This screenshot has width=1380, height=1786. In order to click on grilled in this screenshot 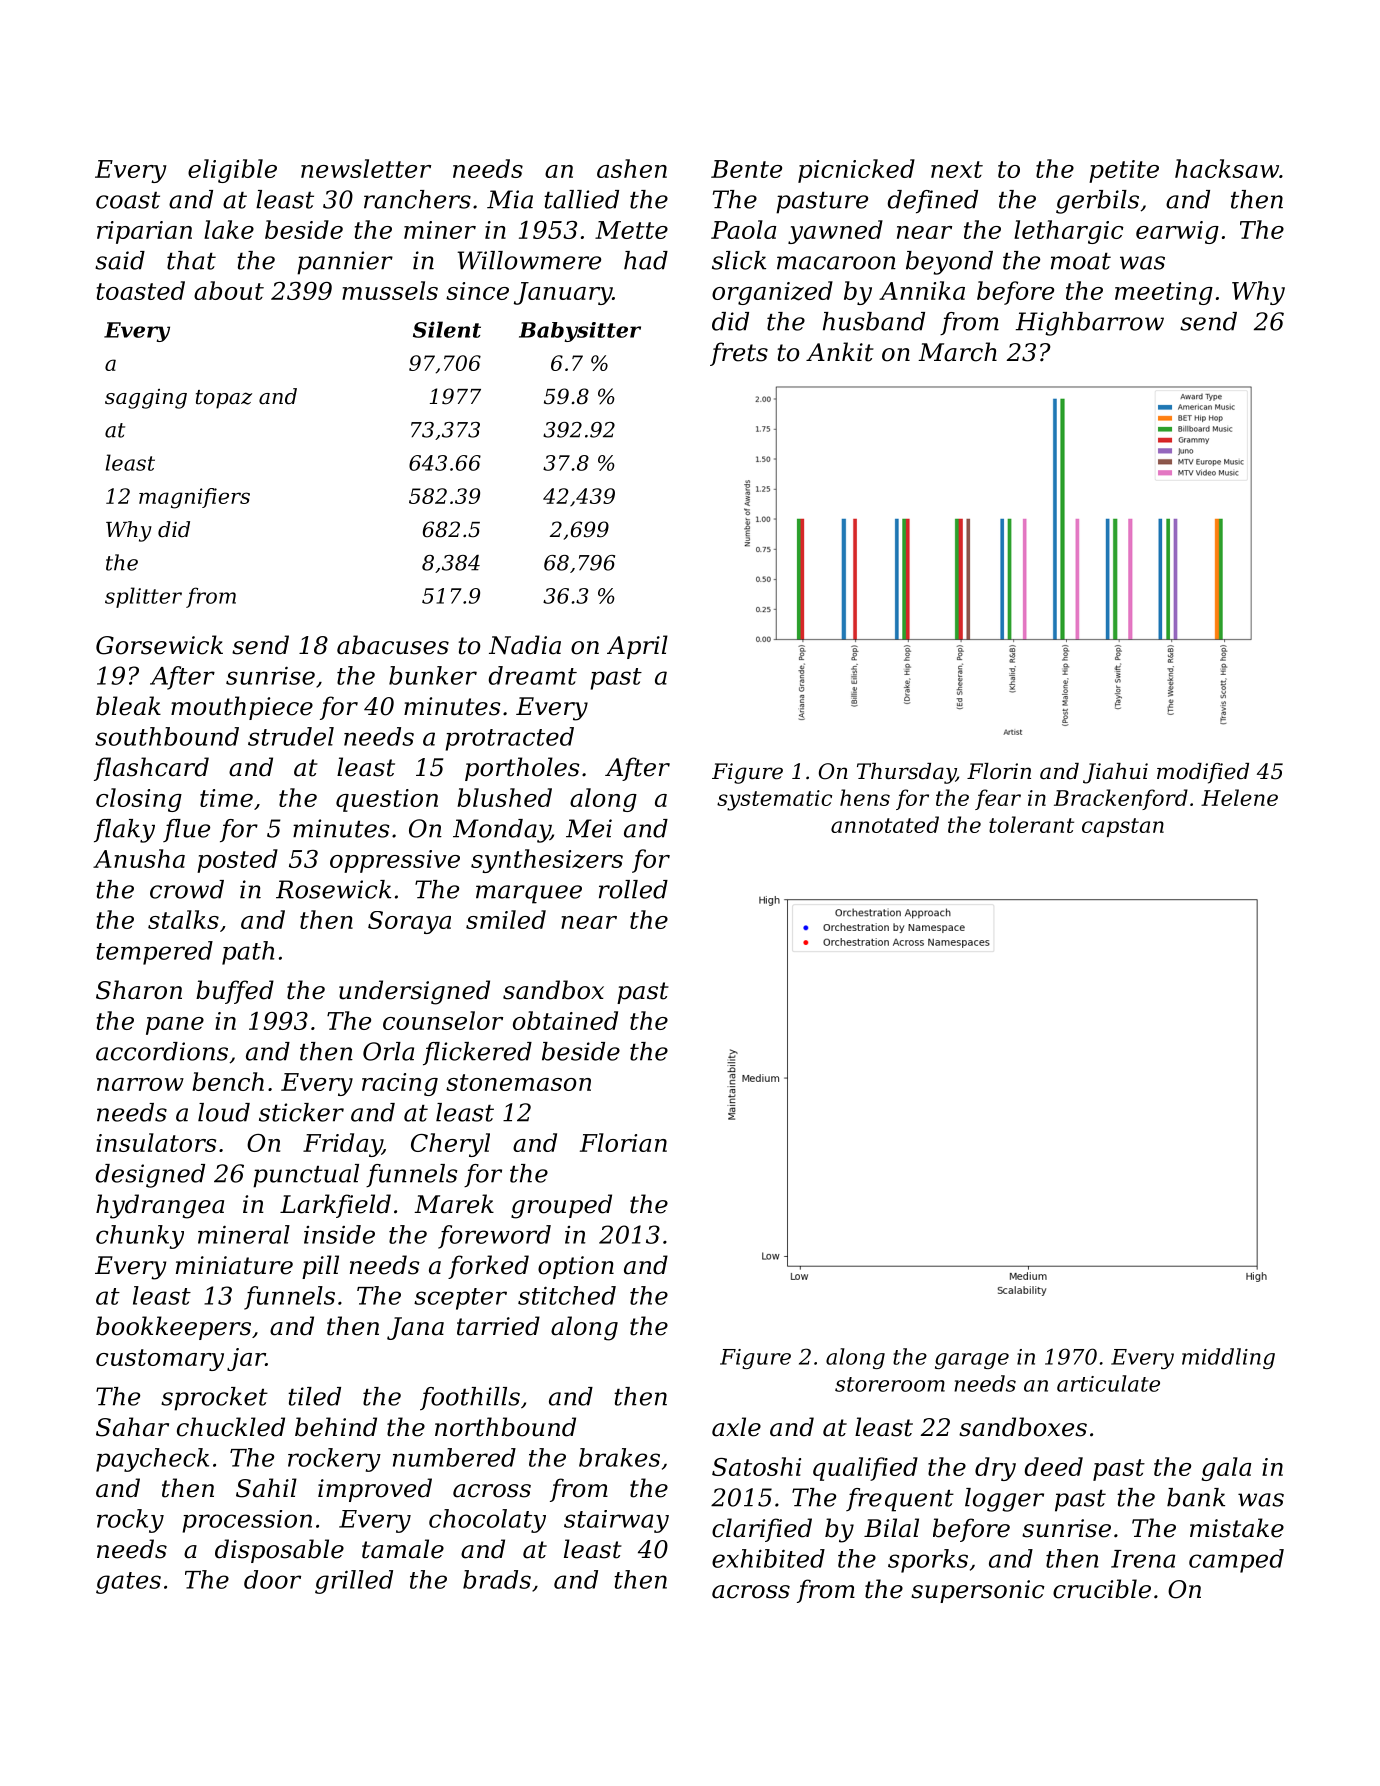, I will do `click(354, 1582)`.
